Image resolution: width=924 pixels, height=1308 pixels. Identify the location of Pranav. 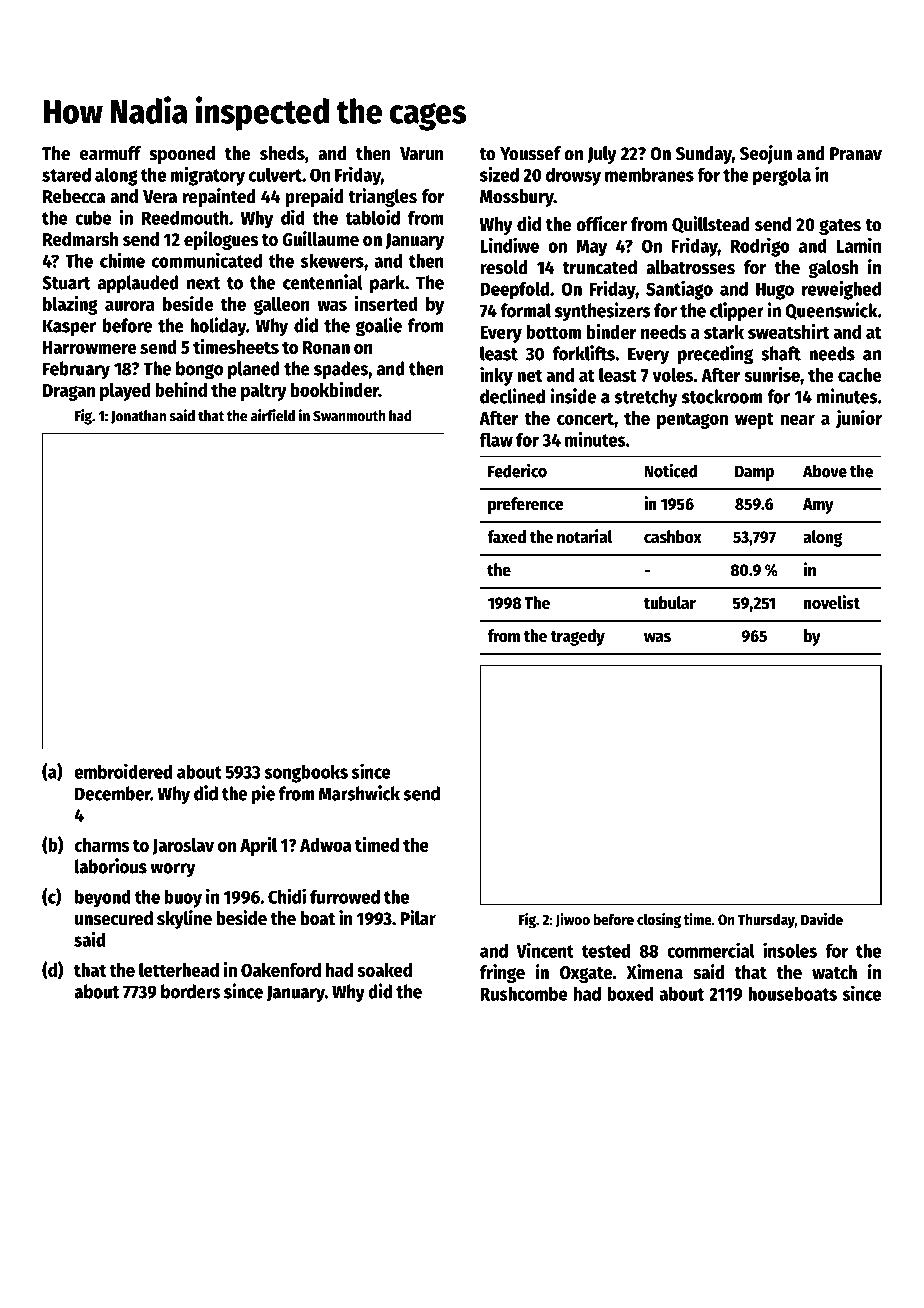
(856, 154).
